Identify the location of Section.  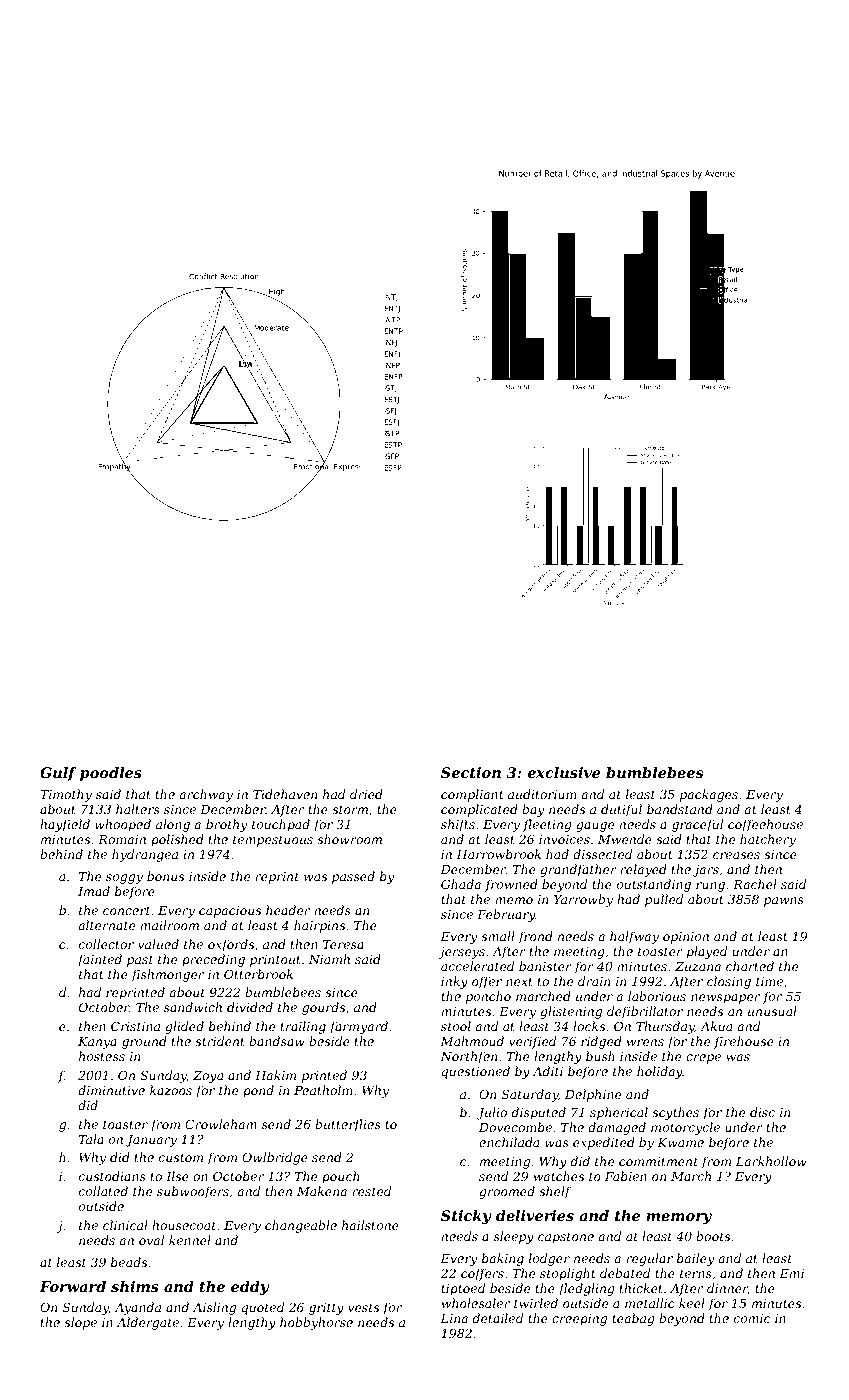
(471, 772).
